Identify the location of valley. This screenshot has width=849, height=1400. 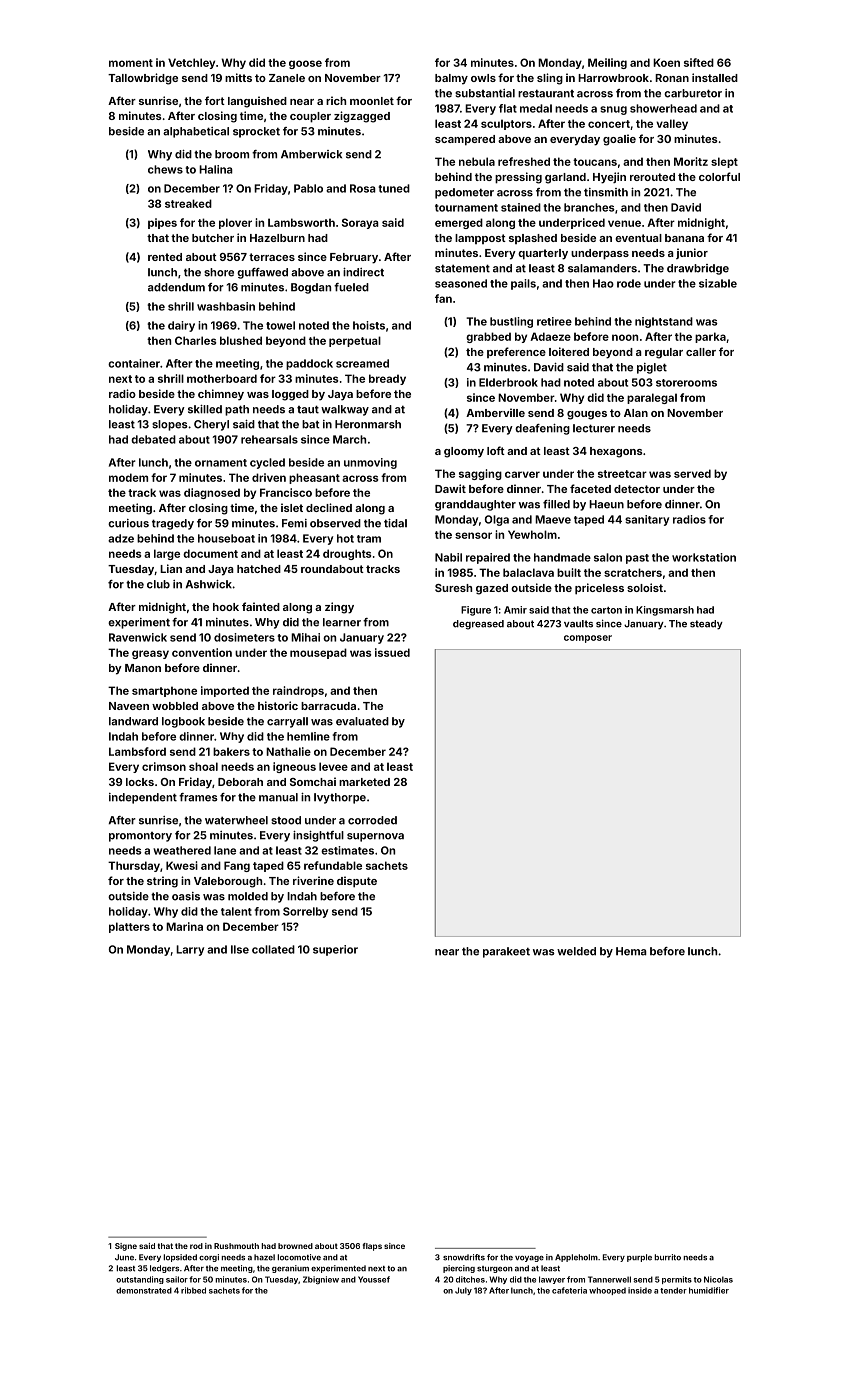
(672, 124).
